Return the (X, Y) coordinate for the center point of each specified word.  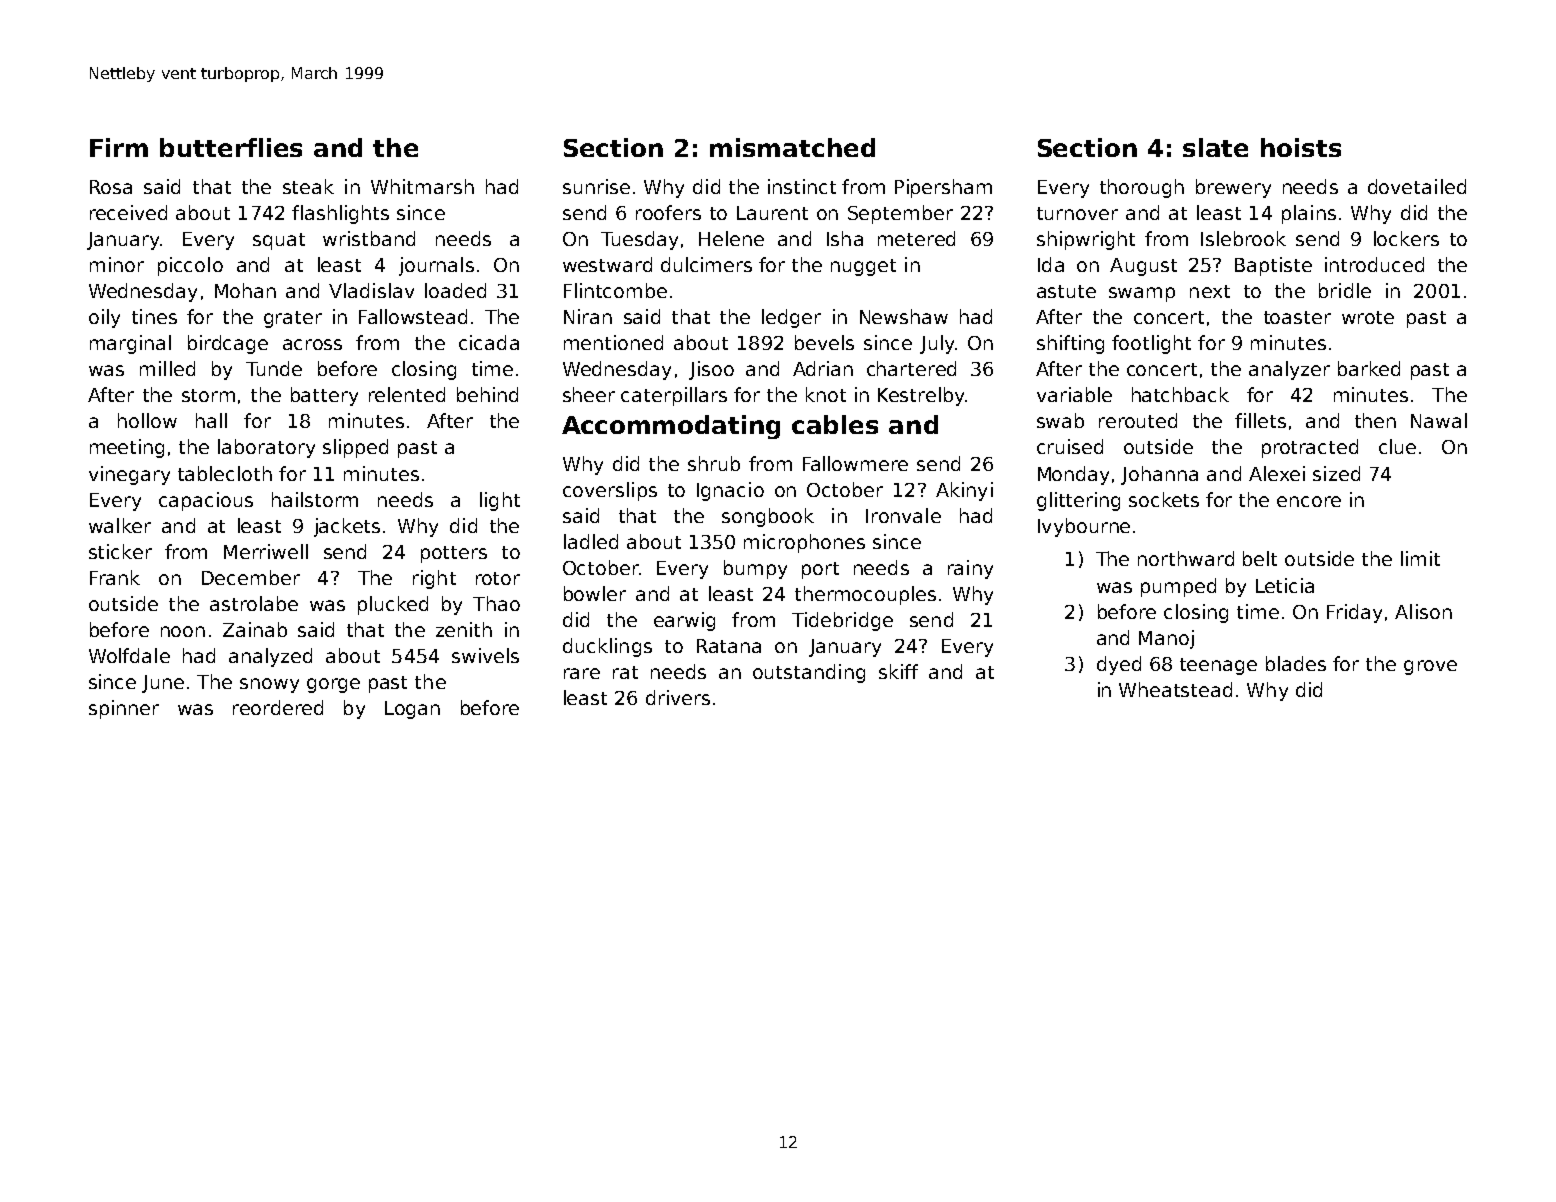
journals (436, 266)
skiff (898, 671)
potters (454, 554)
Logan (412, 710)
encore (1309, 501)
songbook (768, 517)
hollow (147, 420)
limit (1420, 558)
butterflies (231, 147)
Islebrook (1243, 238)
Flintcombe (615, 290)
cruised (1070, 446)
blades (1296, 663)
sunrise (596, 186)
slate (1215, 147)
